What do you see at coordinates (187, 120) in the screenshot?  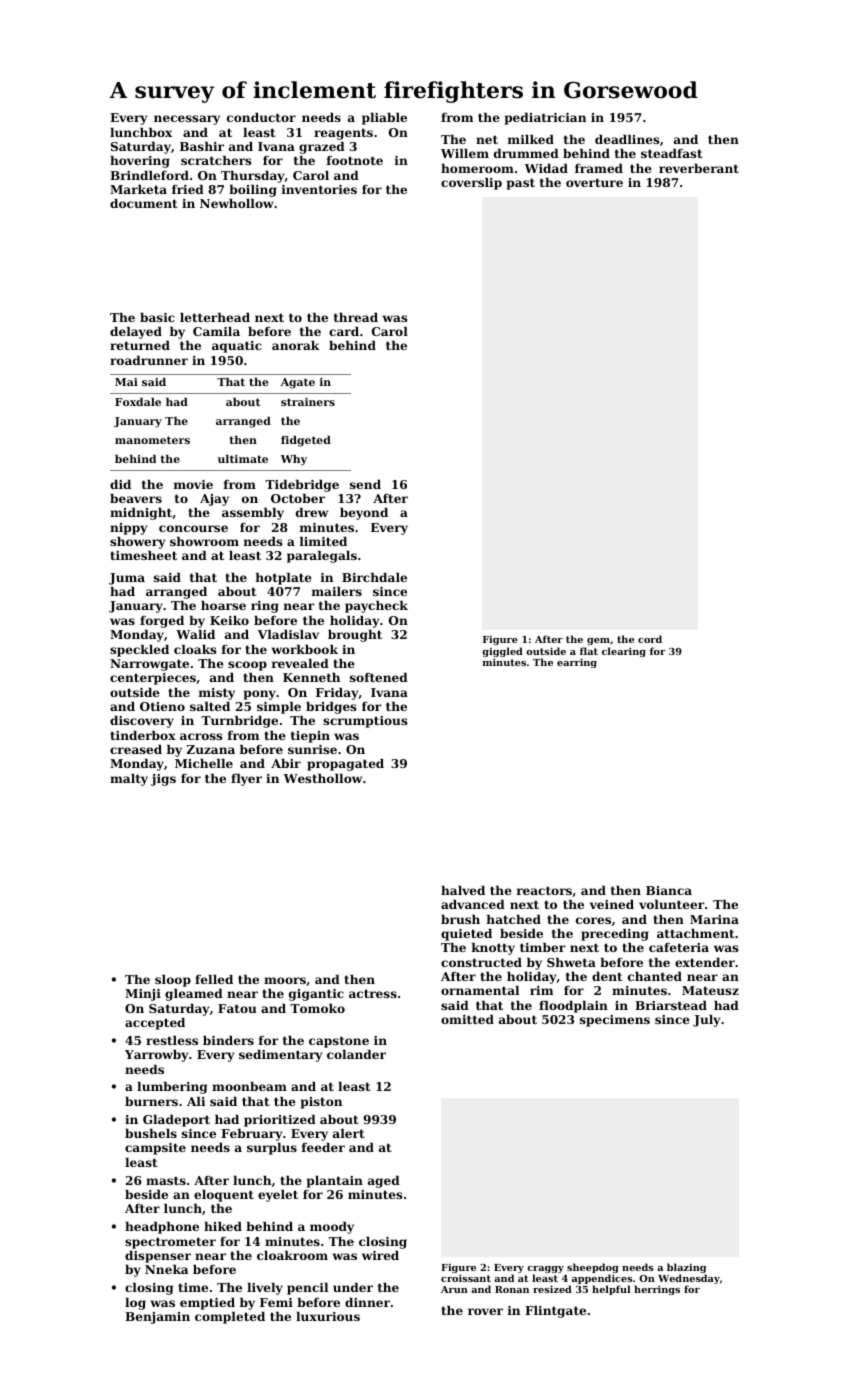 I see `necessary` at bounding box center [187, 120].
